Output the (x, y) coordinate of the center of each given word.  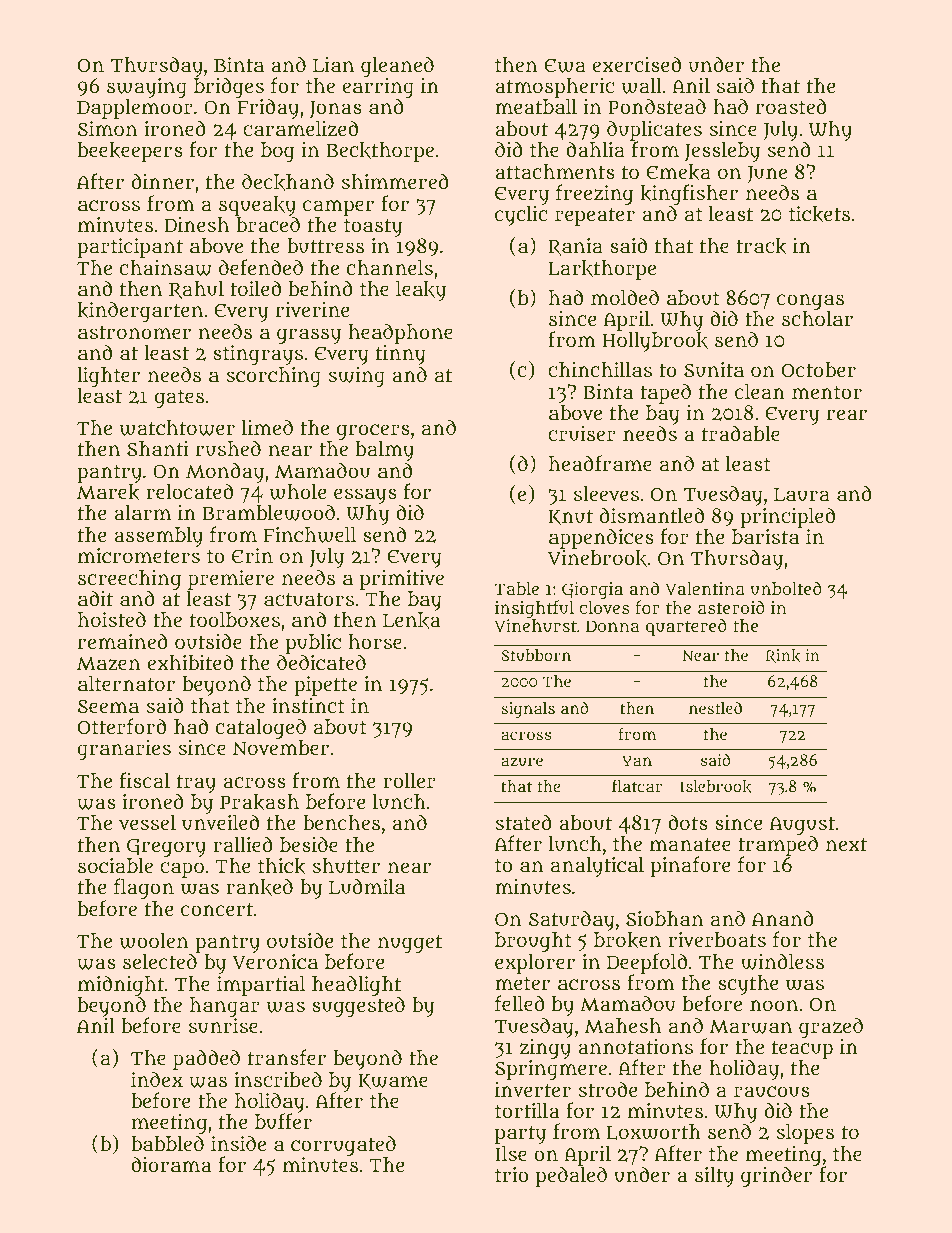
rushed (228, 448)
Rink (783, 656)
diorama (171, 1164)
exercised (636, 64)
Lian (333, 65)
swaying (147, 88)
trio (511, 1174)
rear (847, 414)
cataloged (261, 729)
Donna (613, 626)
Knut (570, 517)
